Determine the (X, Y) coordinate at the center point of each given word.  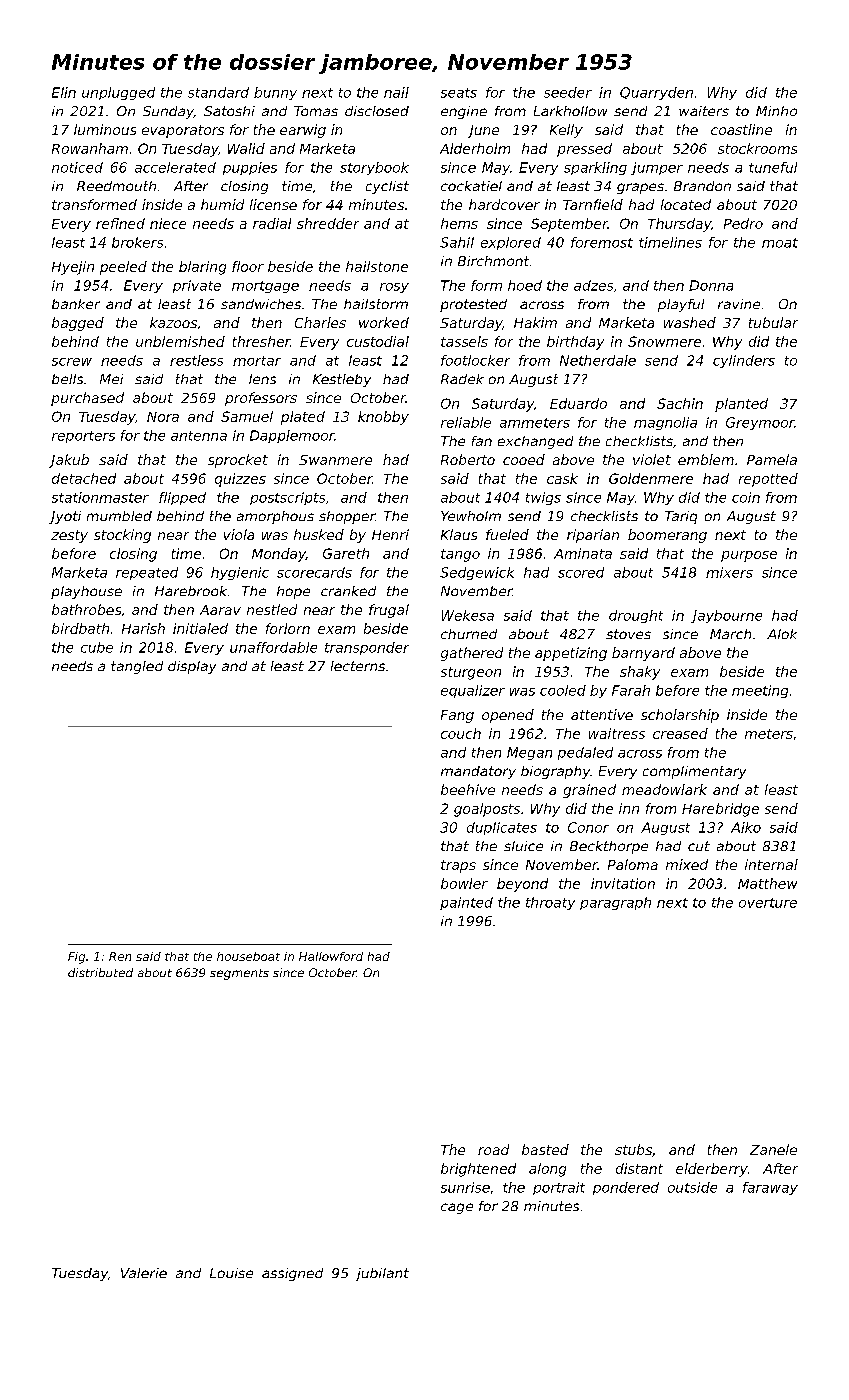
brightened (478, 1170)
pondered (626, 1188)
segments (239, 974)
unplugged (118, 93)
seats (459, 93)
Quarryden (656, 93)
